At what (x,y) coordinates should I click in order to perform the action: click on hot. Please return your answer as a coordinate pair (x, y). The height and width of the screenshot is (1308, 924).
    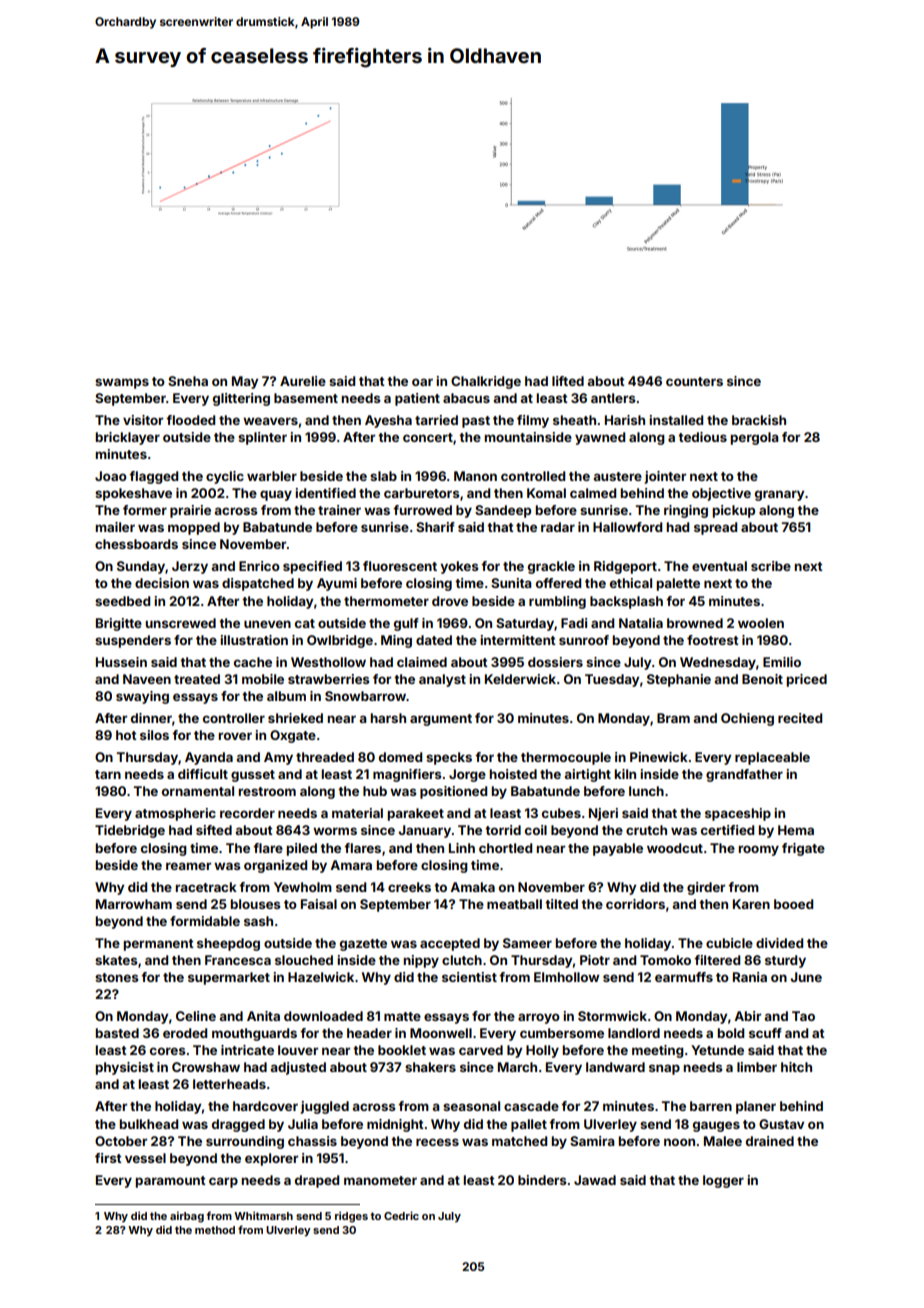
    Looking at the image, I should click on (126, 735).
